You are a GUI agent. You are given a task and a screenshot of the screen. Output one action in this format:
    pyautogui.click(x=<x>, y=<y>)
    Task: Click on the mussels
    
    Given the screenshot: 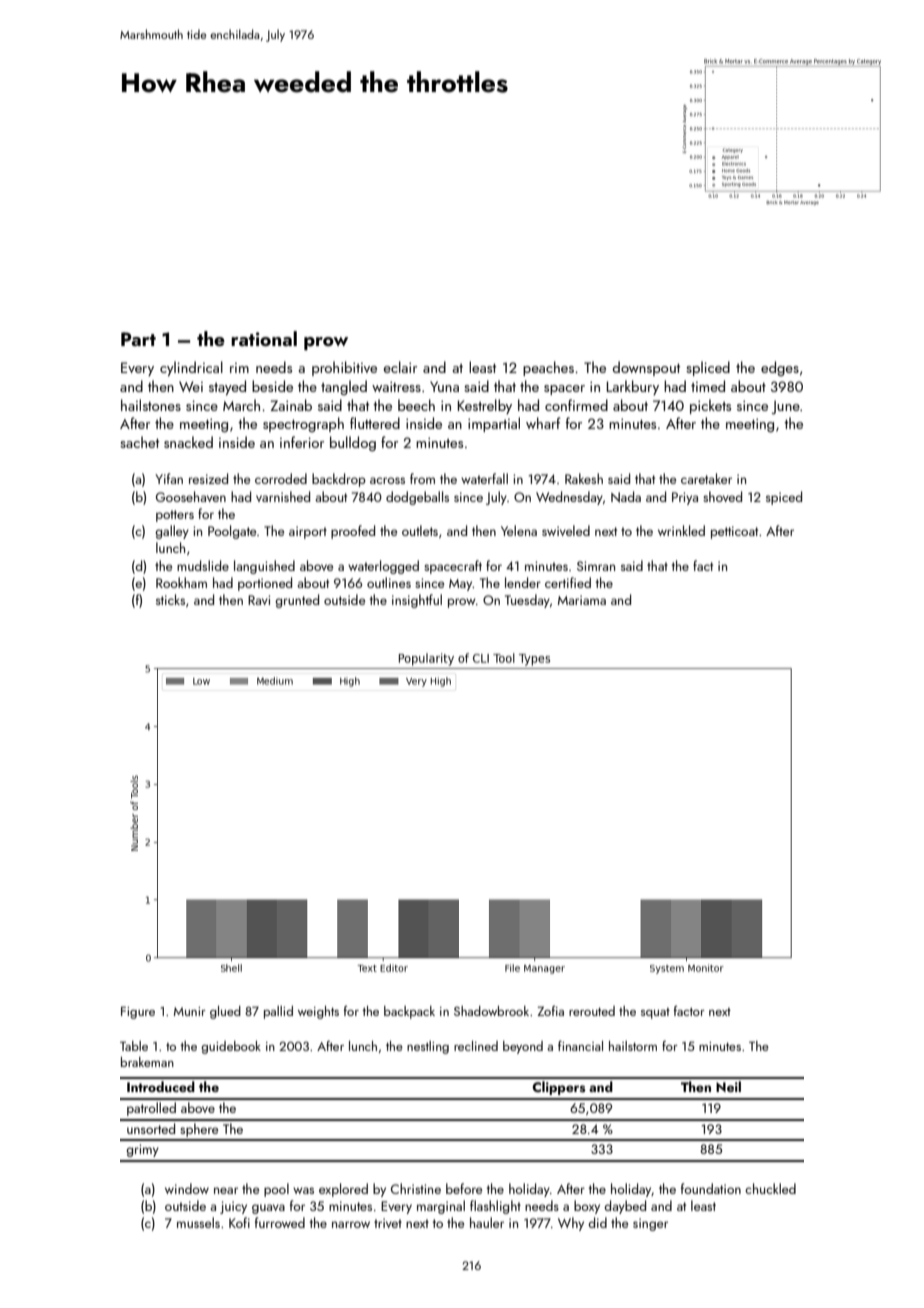 What is the action you would take?
    pyautogui.click(x=198, y=1222)
